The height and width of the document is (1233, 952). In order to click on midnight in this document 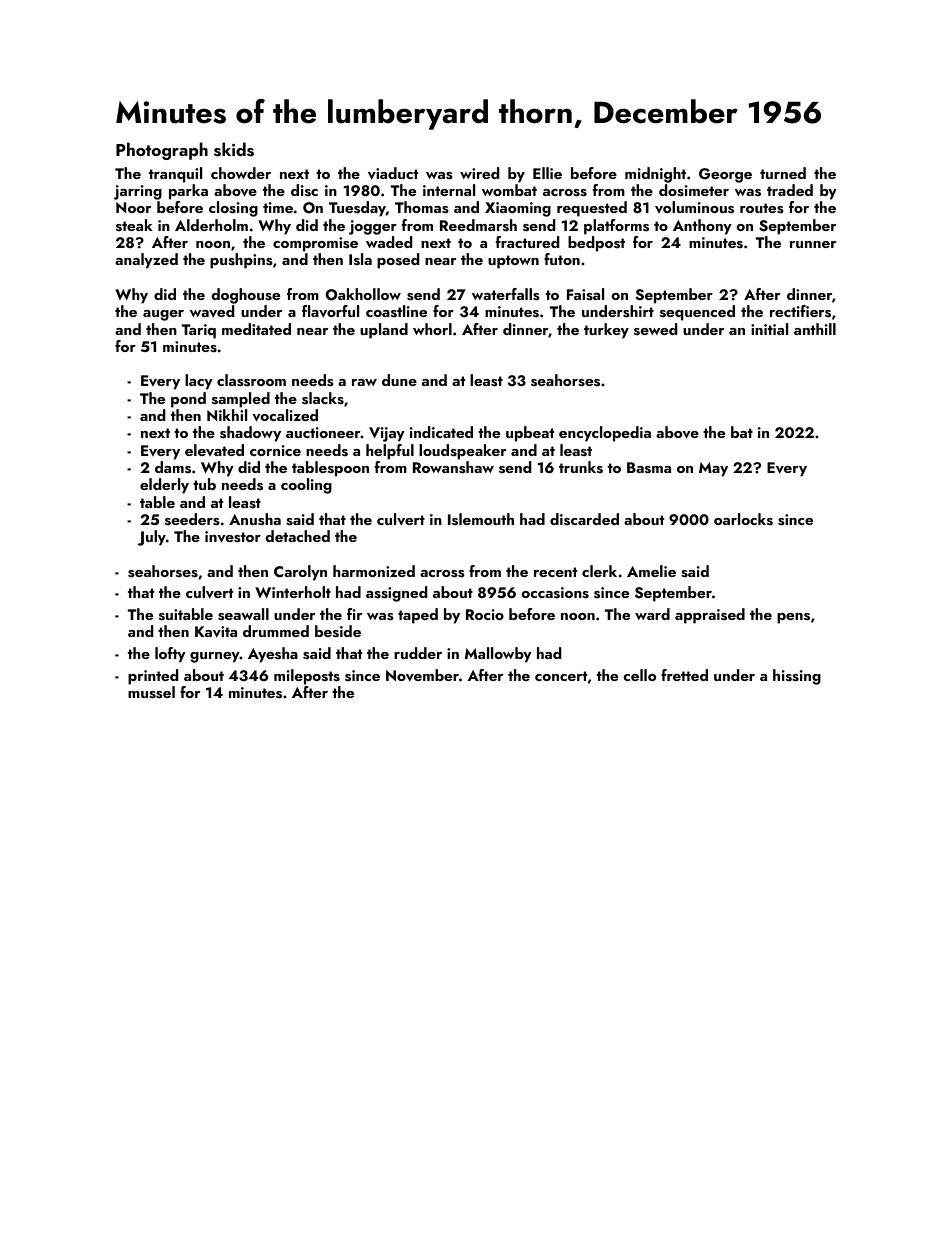, I will do `click(655, 175)`.
